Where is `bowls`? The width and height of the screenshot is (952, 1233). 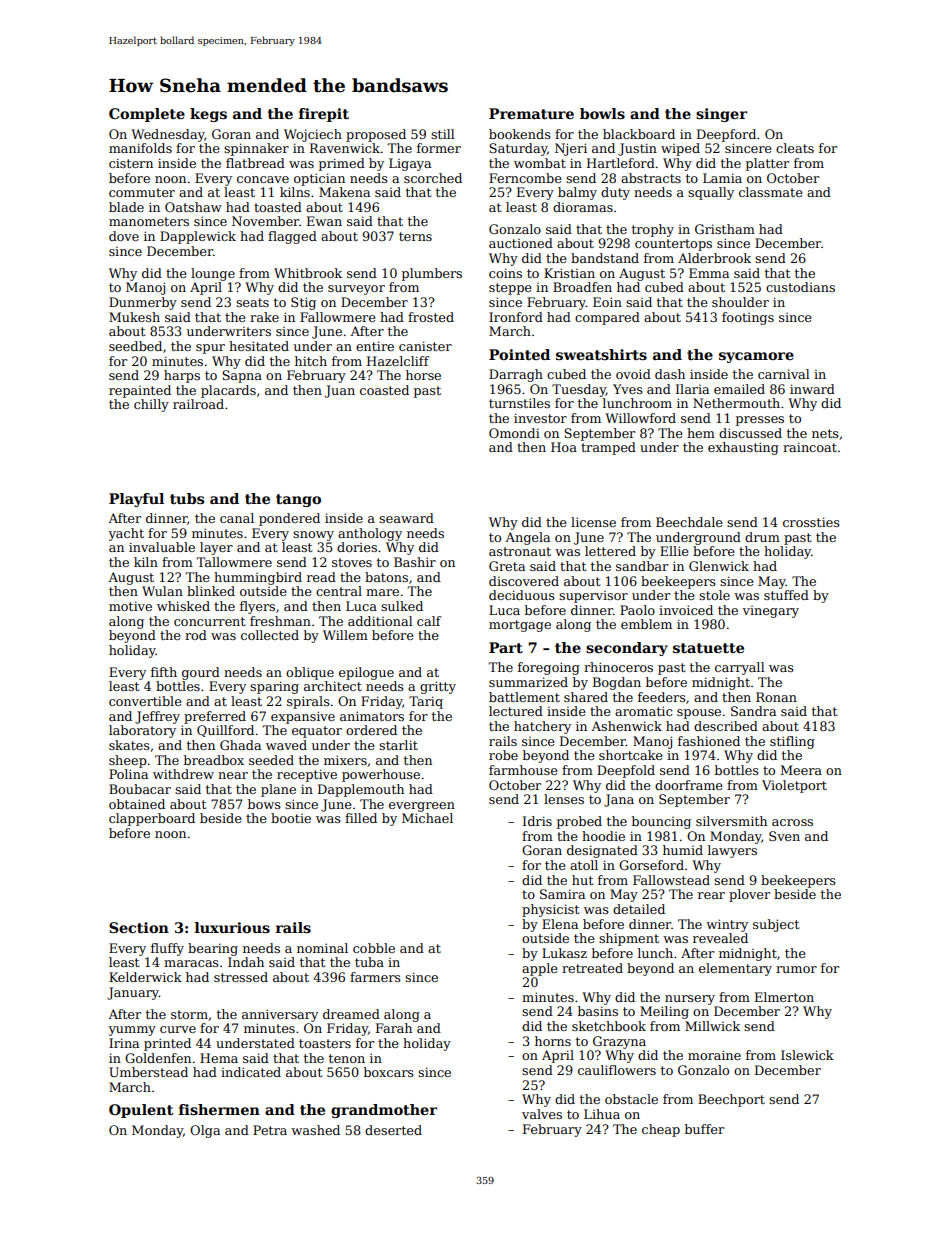 bowls is located at coordinates (602, 113).
